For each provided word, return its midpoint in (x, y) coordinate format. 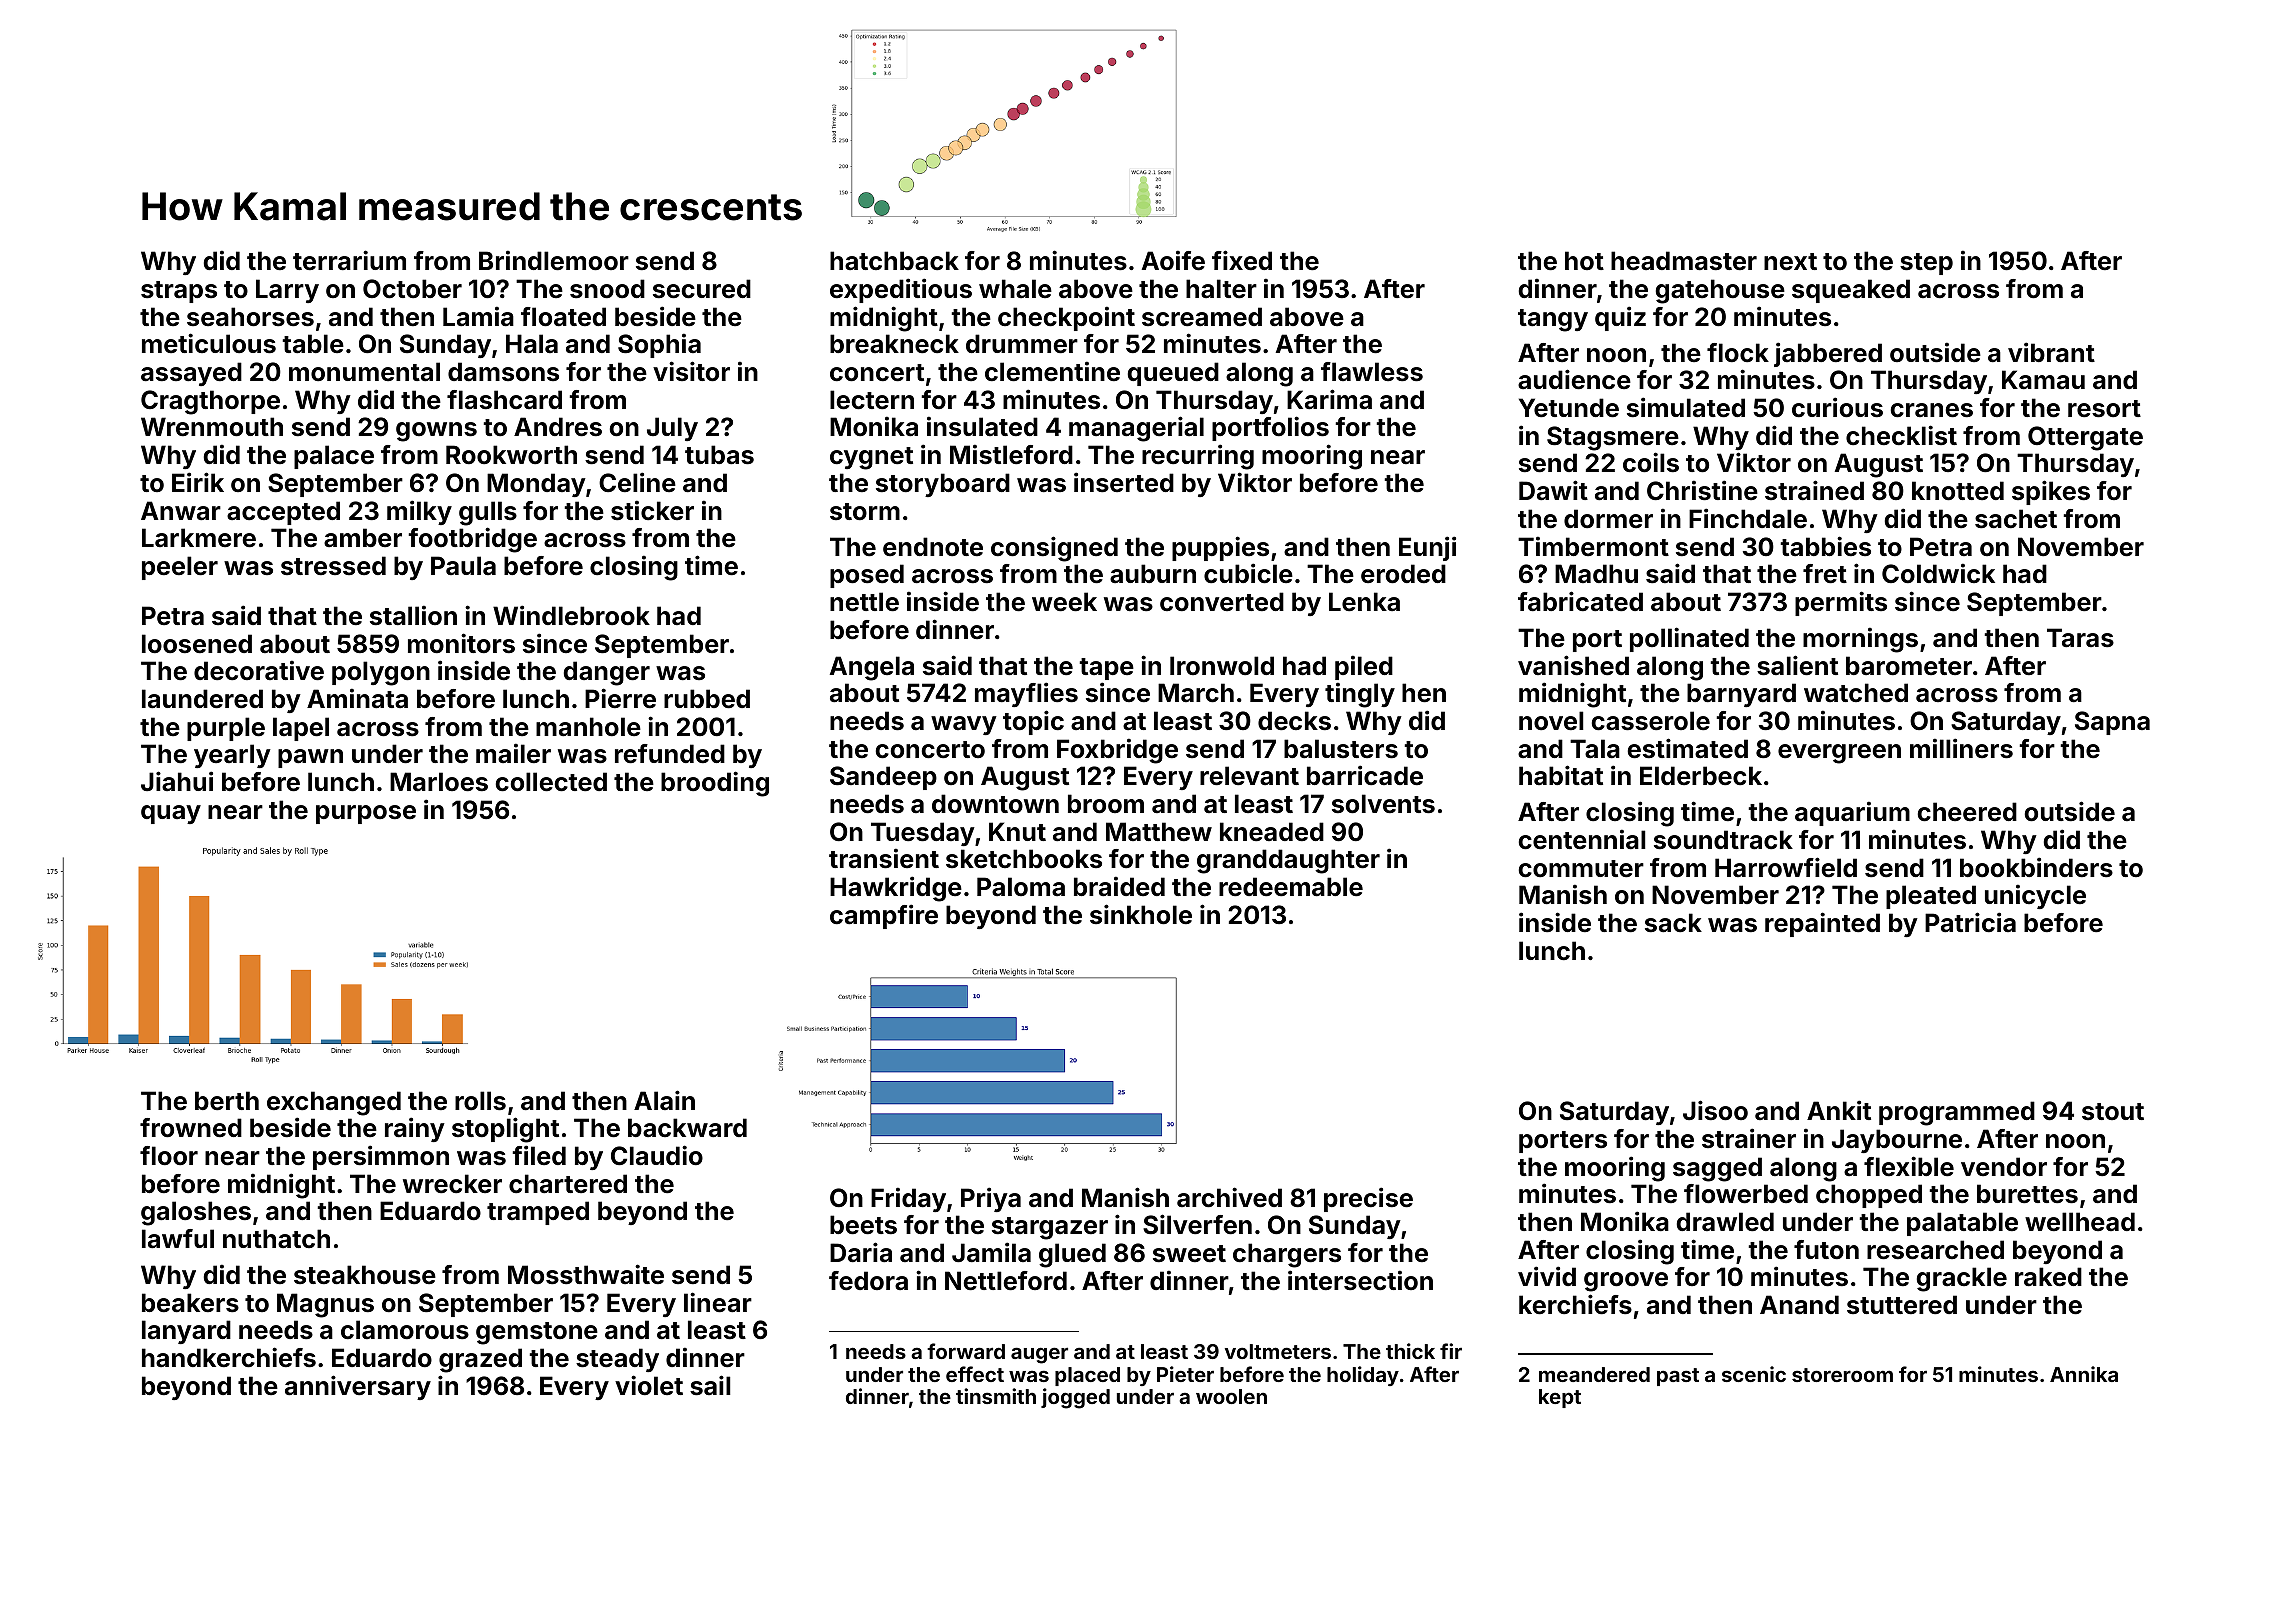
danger (606, 673)
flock (1738, 353)
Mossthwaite (586, 1274)
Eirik (198, 482)
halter (1221, 289)
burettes (2027, 1194)
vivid (1547, 1276)
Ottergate (2085, 438)
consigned (1054, 549)
